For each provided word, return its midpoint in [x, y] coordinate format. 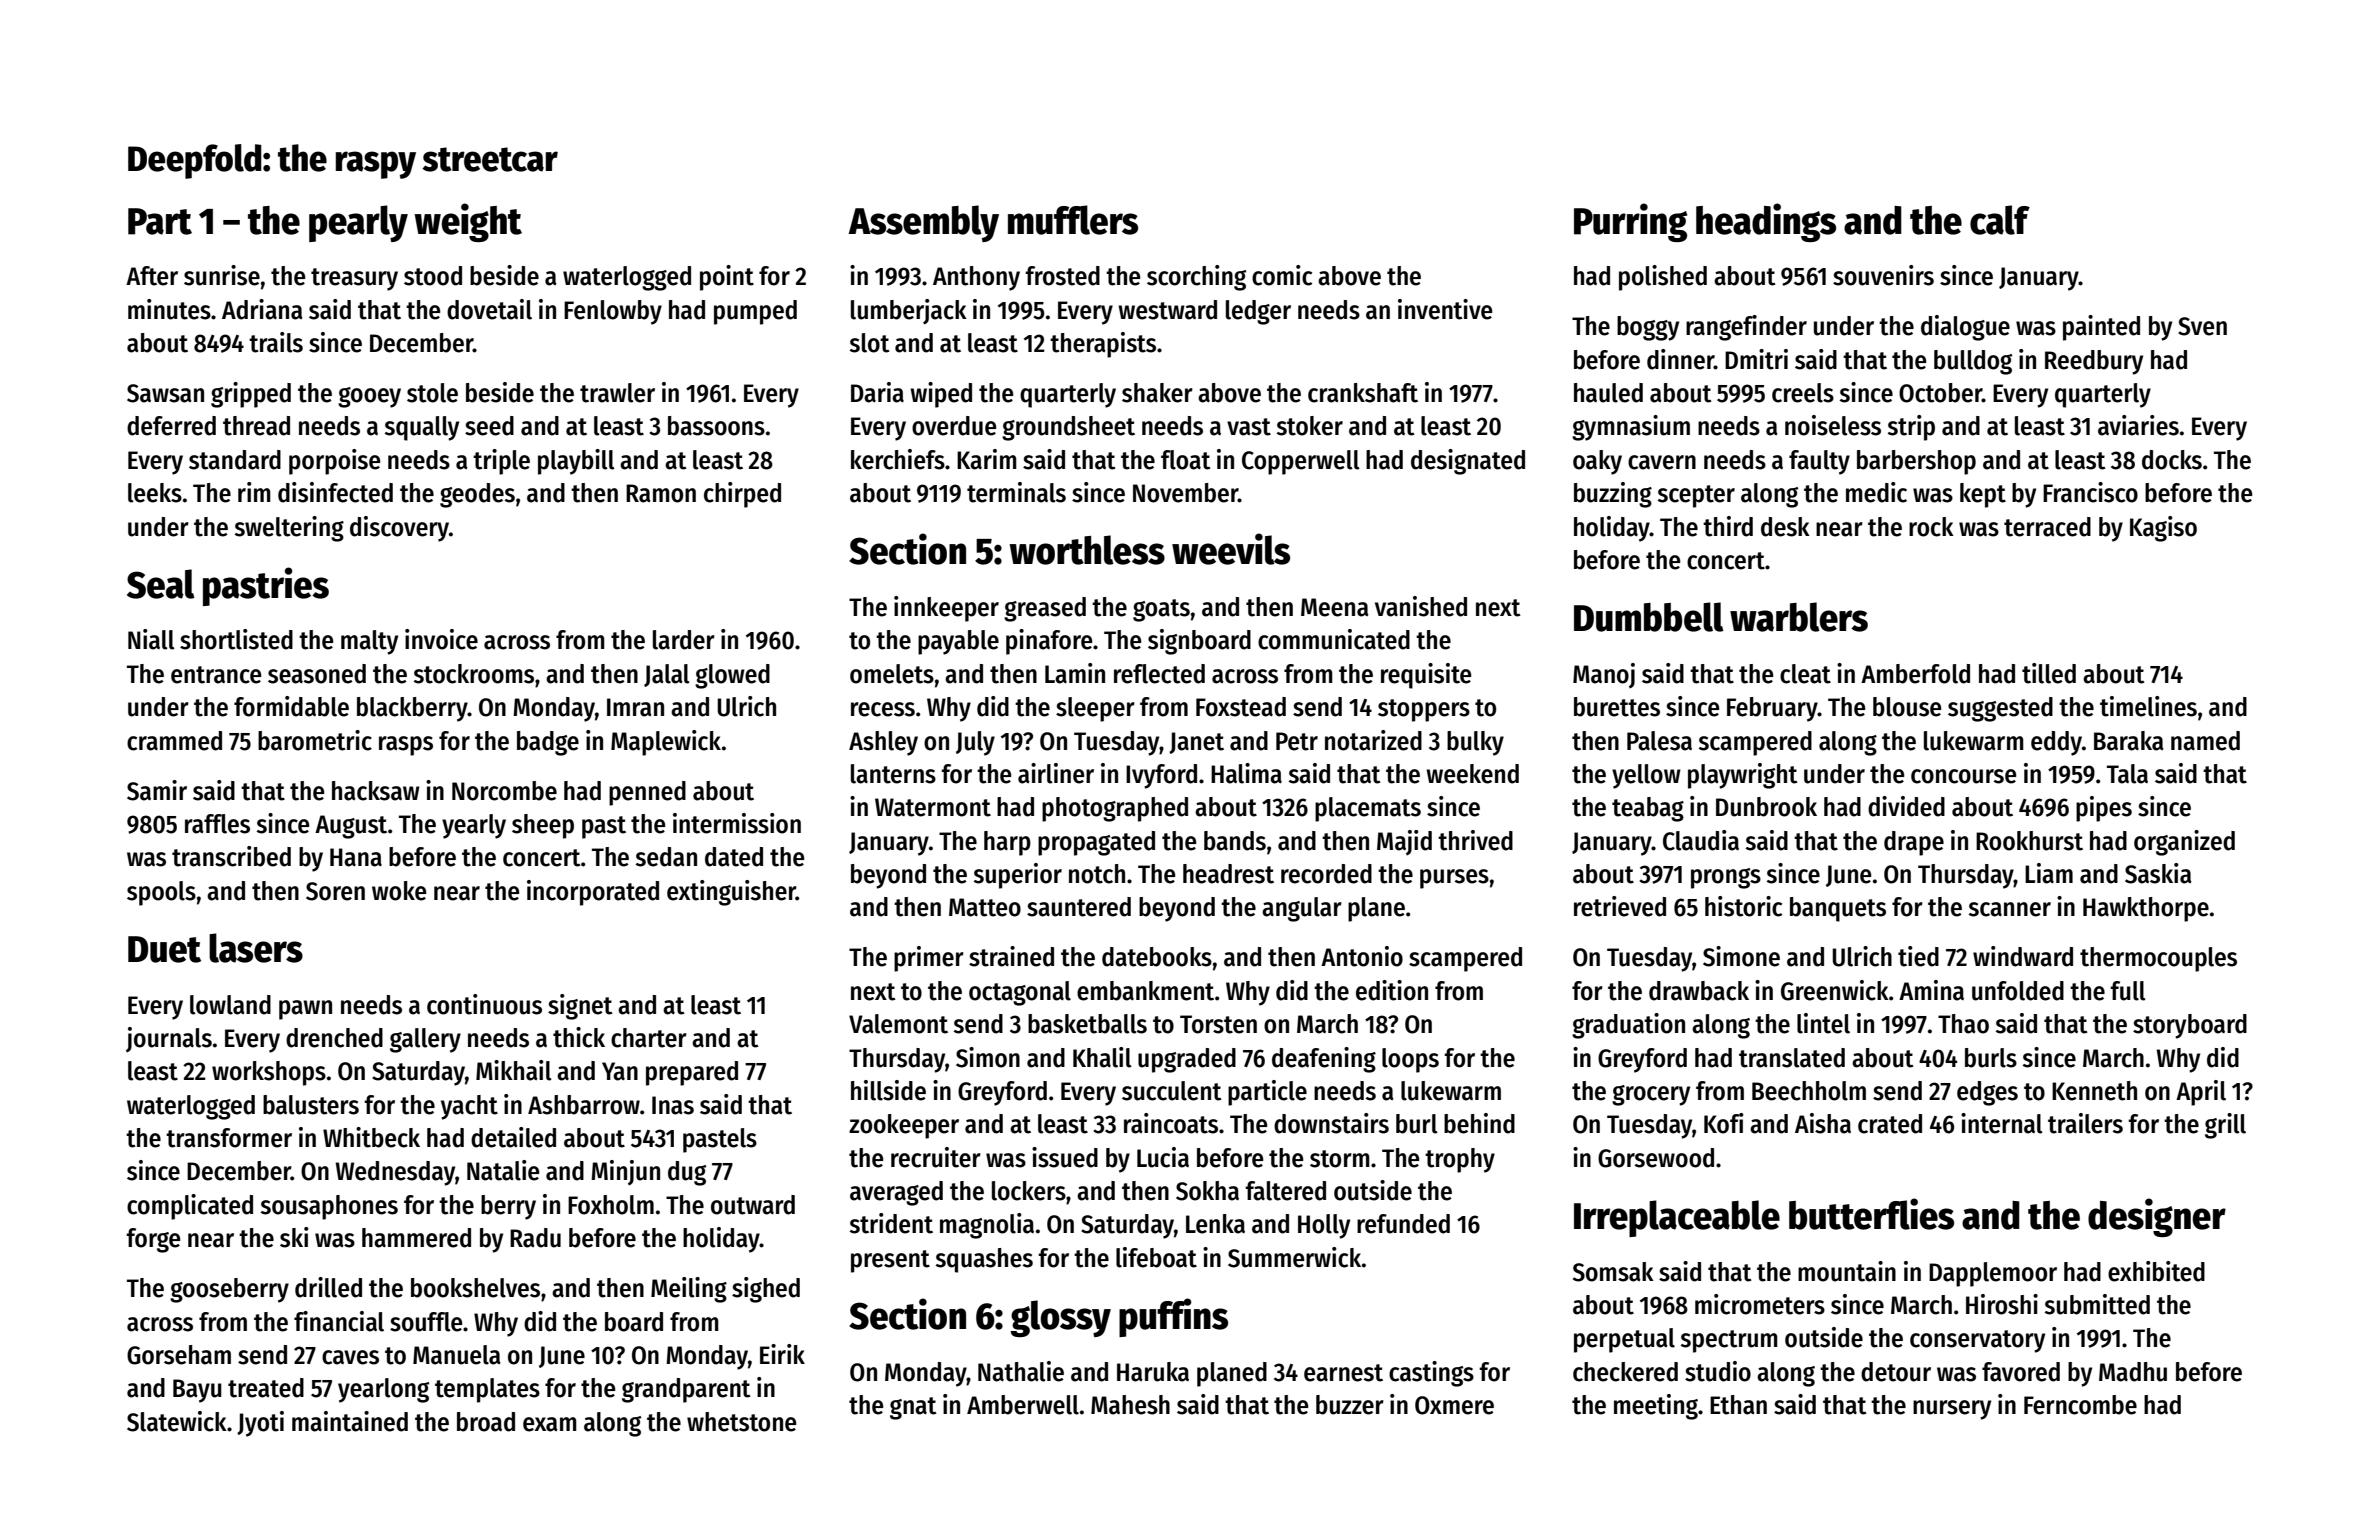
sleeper [1095, 709]
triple [501, 462]
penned [647, 793]
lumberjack [909, 312]
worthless [1087, 550]
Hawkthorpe [2146, 909]
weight [468, 222]
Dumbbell [1649, 617]
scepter [1696, 496]
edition [1392, 990]
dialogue [1965, 328]
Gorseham [179, 1355]
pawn [305, 1010]
